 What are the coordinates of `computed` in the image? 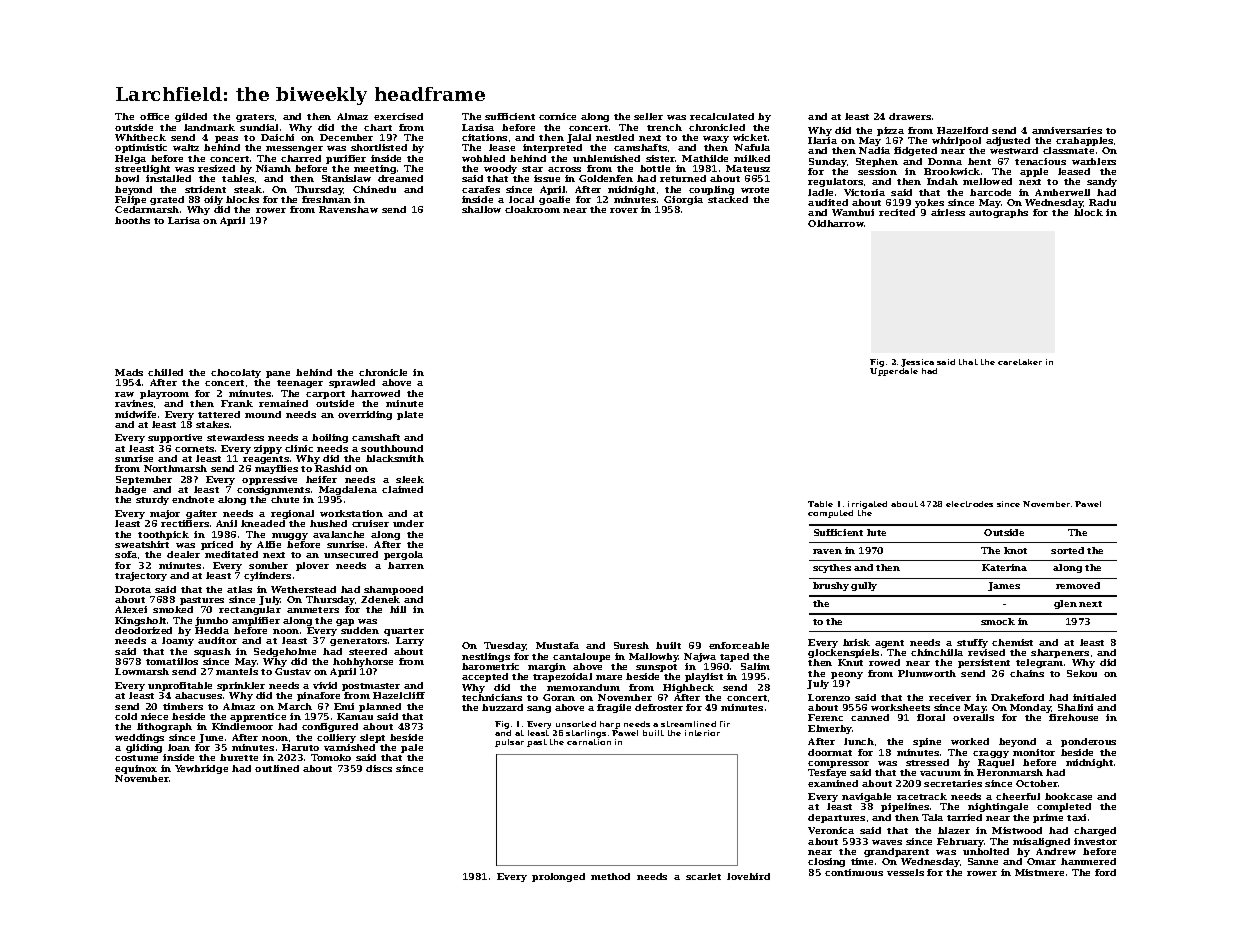 It's located at (830, 514).
